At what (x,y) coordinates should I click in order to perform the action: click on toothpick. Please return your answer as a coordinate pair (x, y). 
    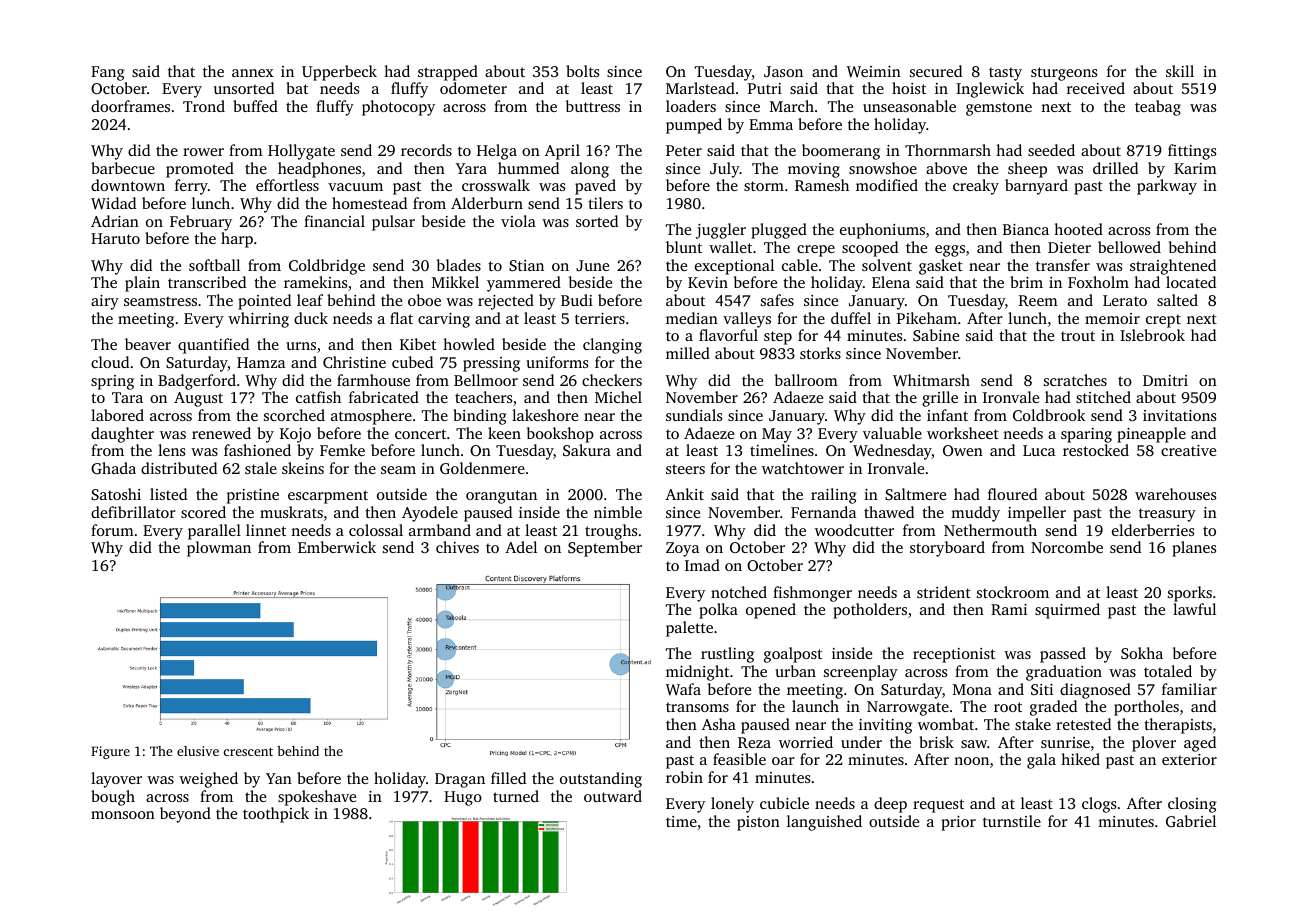
    Looking at the image, I should click on (276, 815).
